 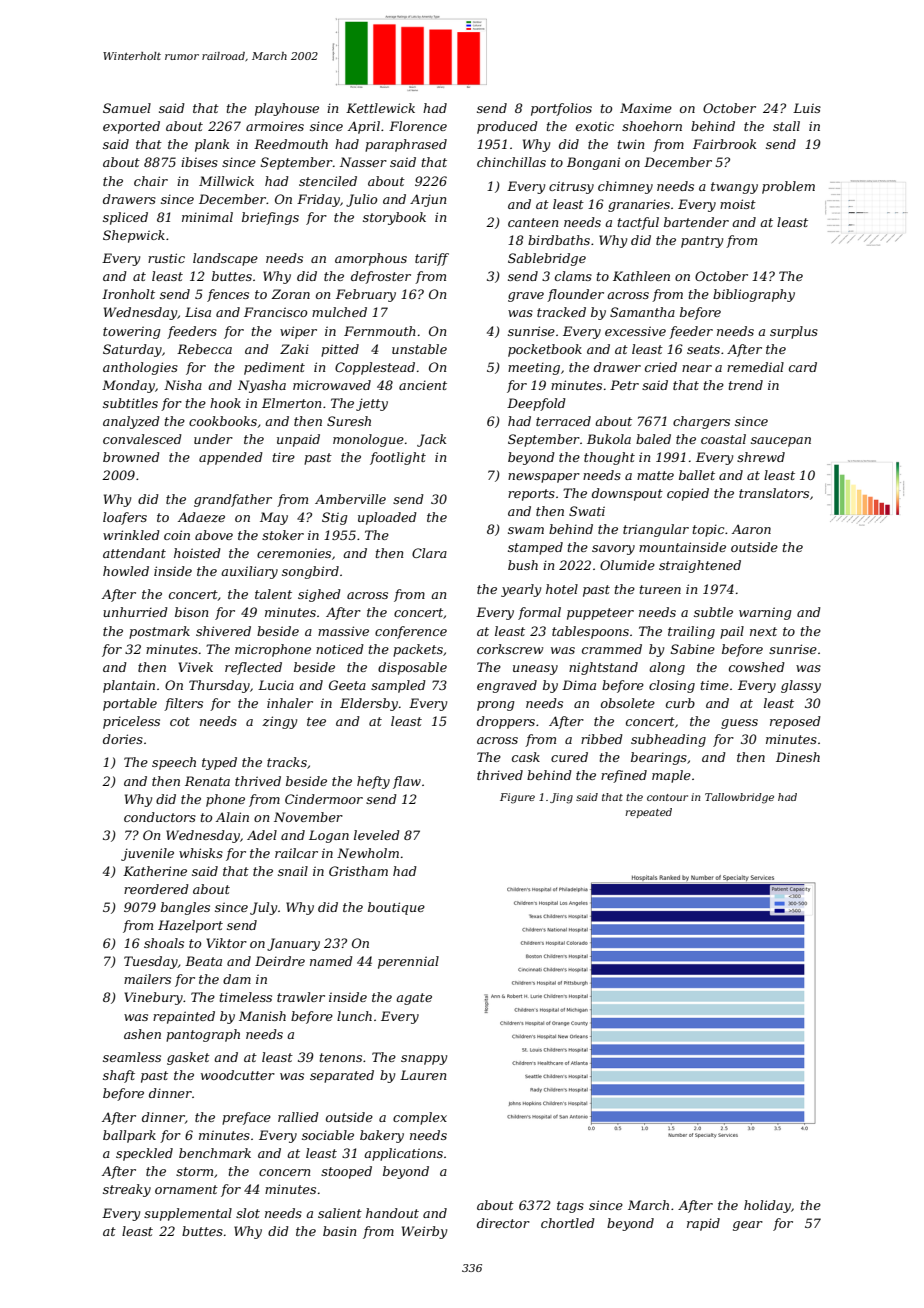 What do you see at coordinates (191, 612) in the screenshot?
I see `bison` at bounding box center [191, 612].
